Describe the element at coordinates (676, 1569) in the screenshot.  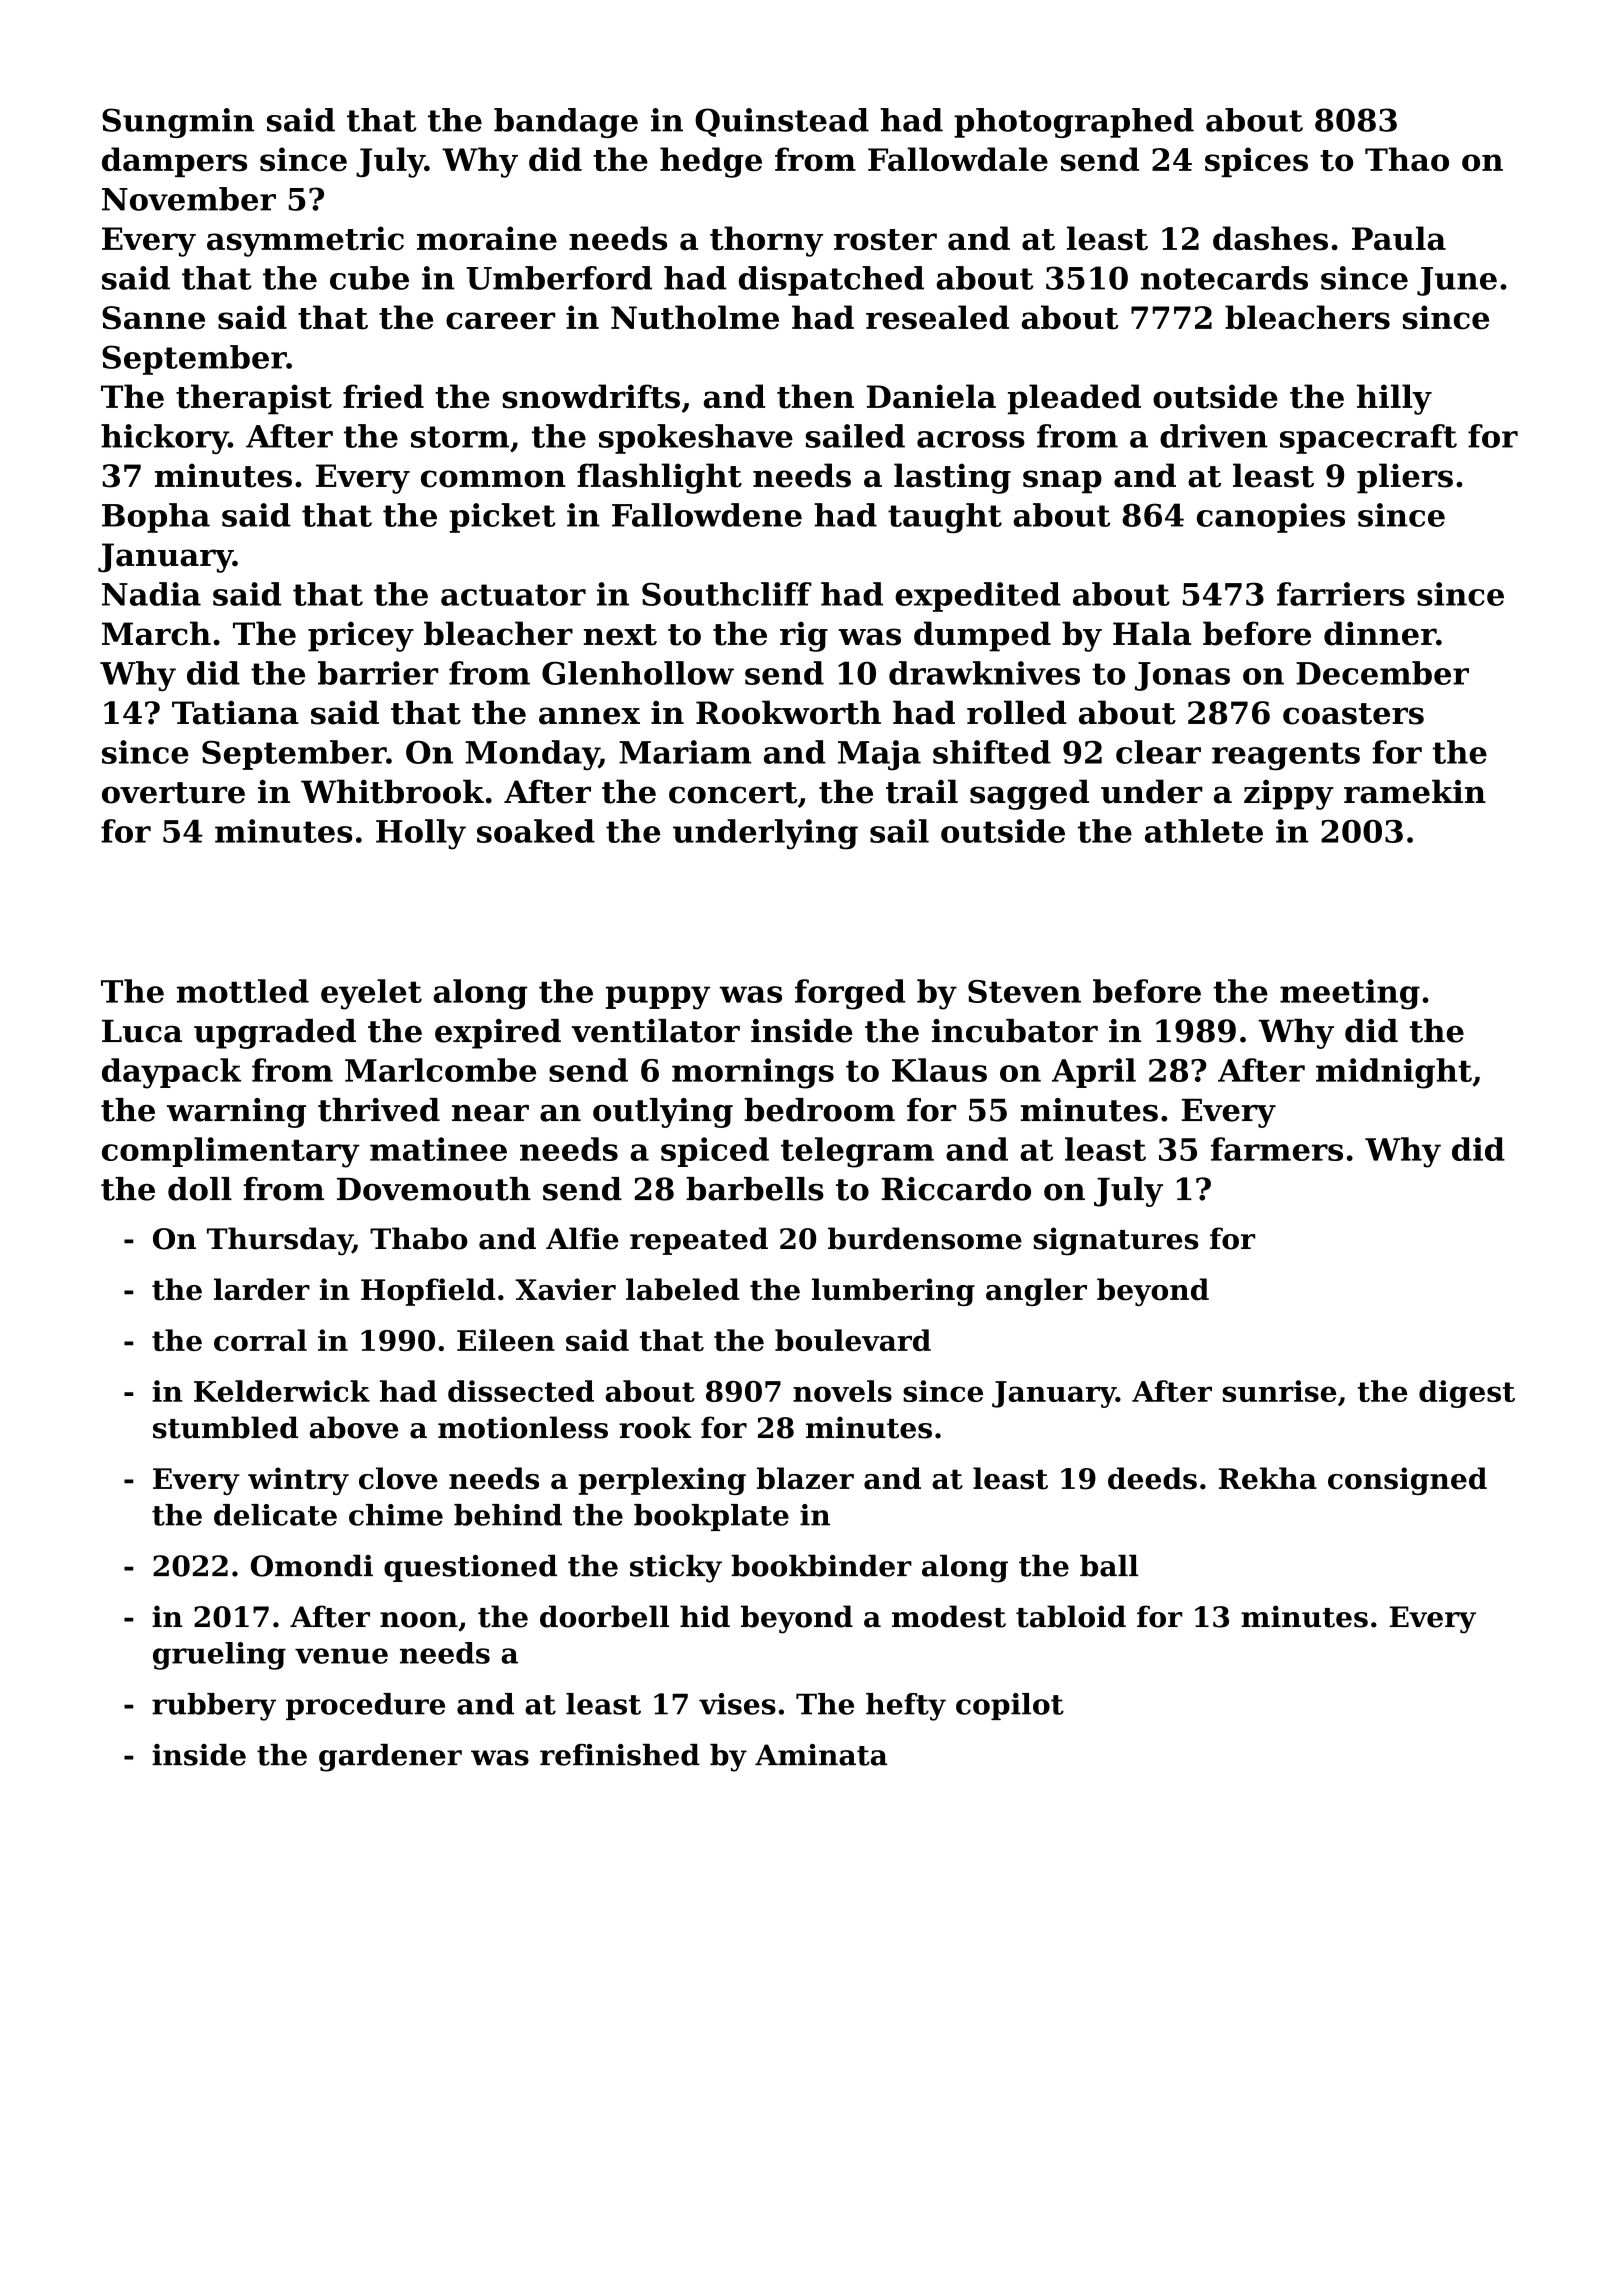
I see `sticky` at that location.
